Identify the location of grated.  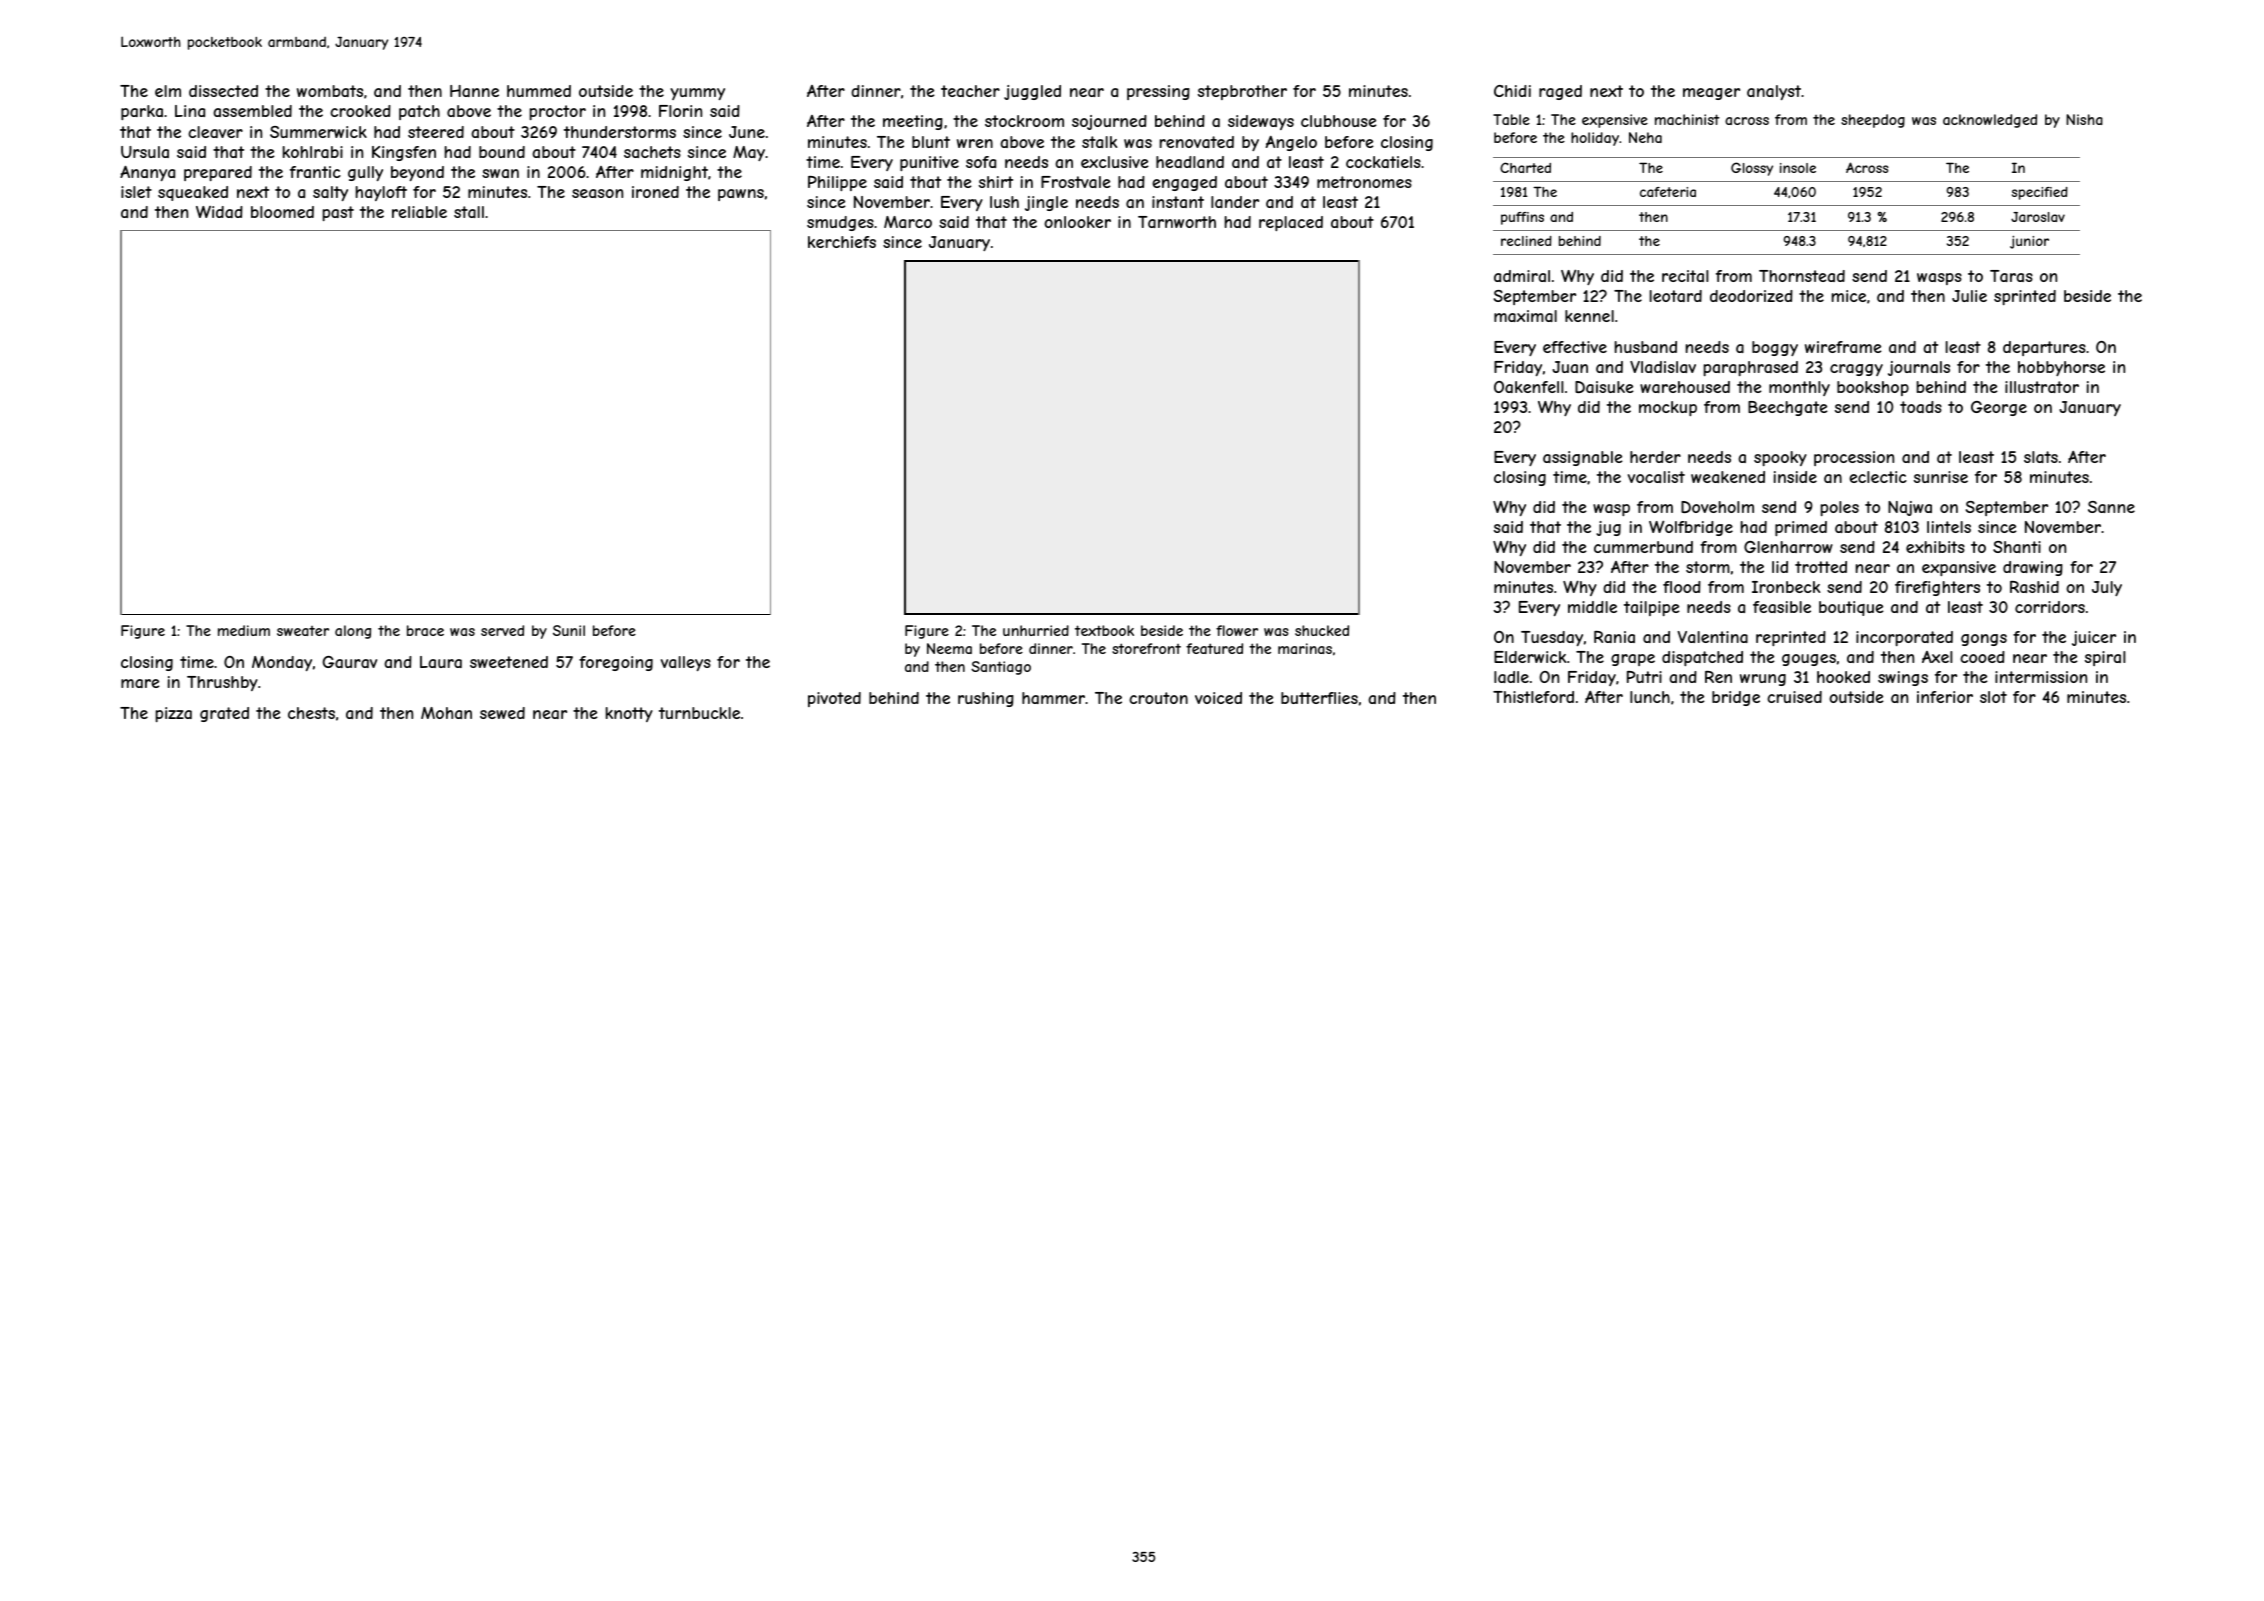
(224, 714).
